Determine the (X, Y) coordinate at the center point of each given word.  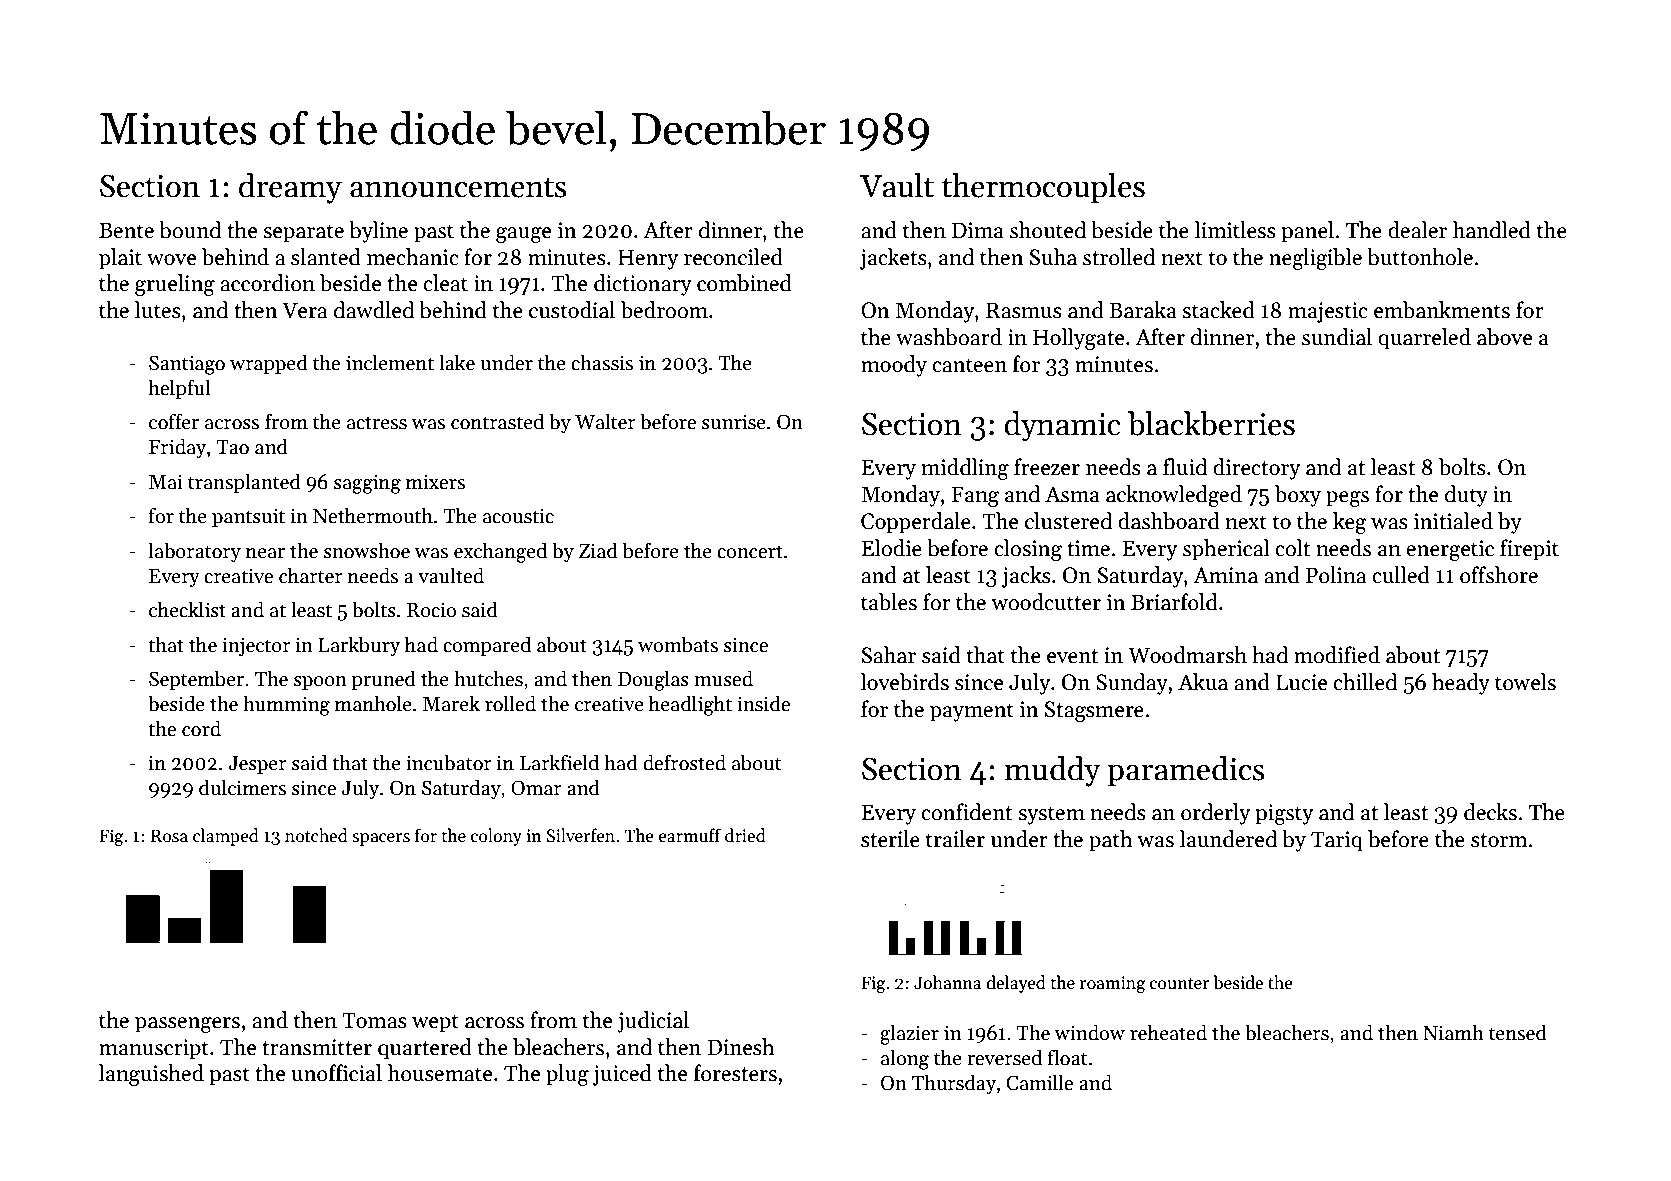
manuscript (154, 1049)
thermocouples (1043, 188)
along (905, 1059)
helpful (179, 389)
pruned (384, 680)
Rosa (169, 836)
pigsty (1284, 814)
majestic (1328, 312)
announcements (458, 187)
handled (1492, 230)
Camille (1039, 1082)
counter (1180, 984)
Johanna (947, 982)
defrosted (684, 762)
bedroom (664, 310)
